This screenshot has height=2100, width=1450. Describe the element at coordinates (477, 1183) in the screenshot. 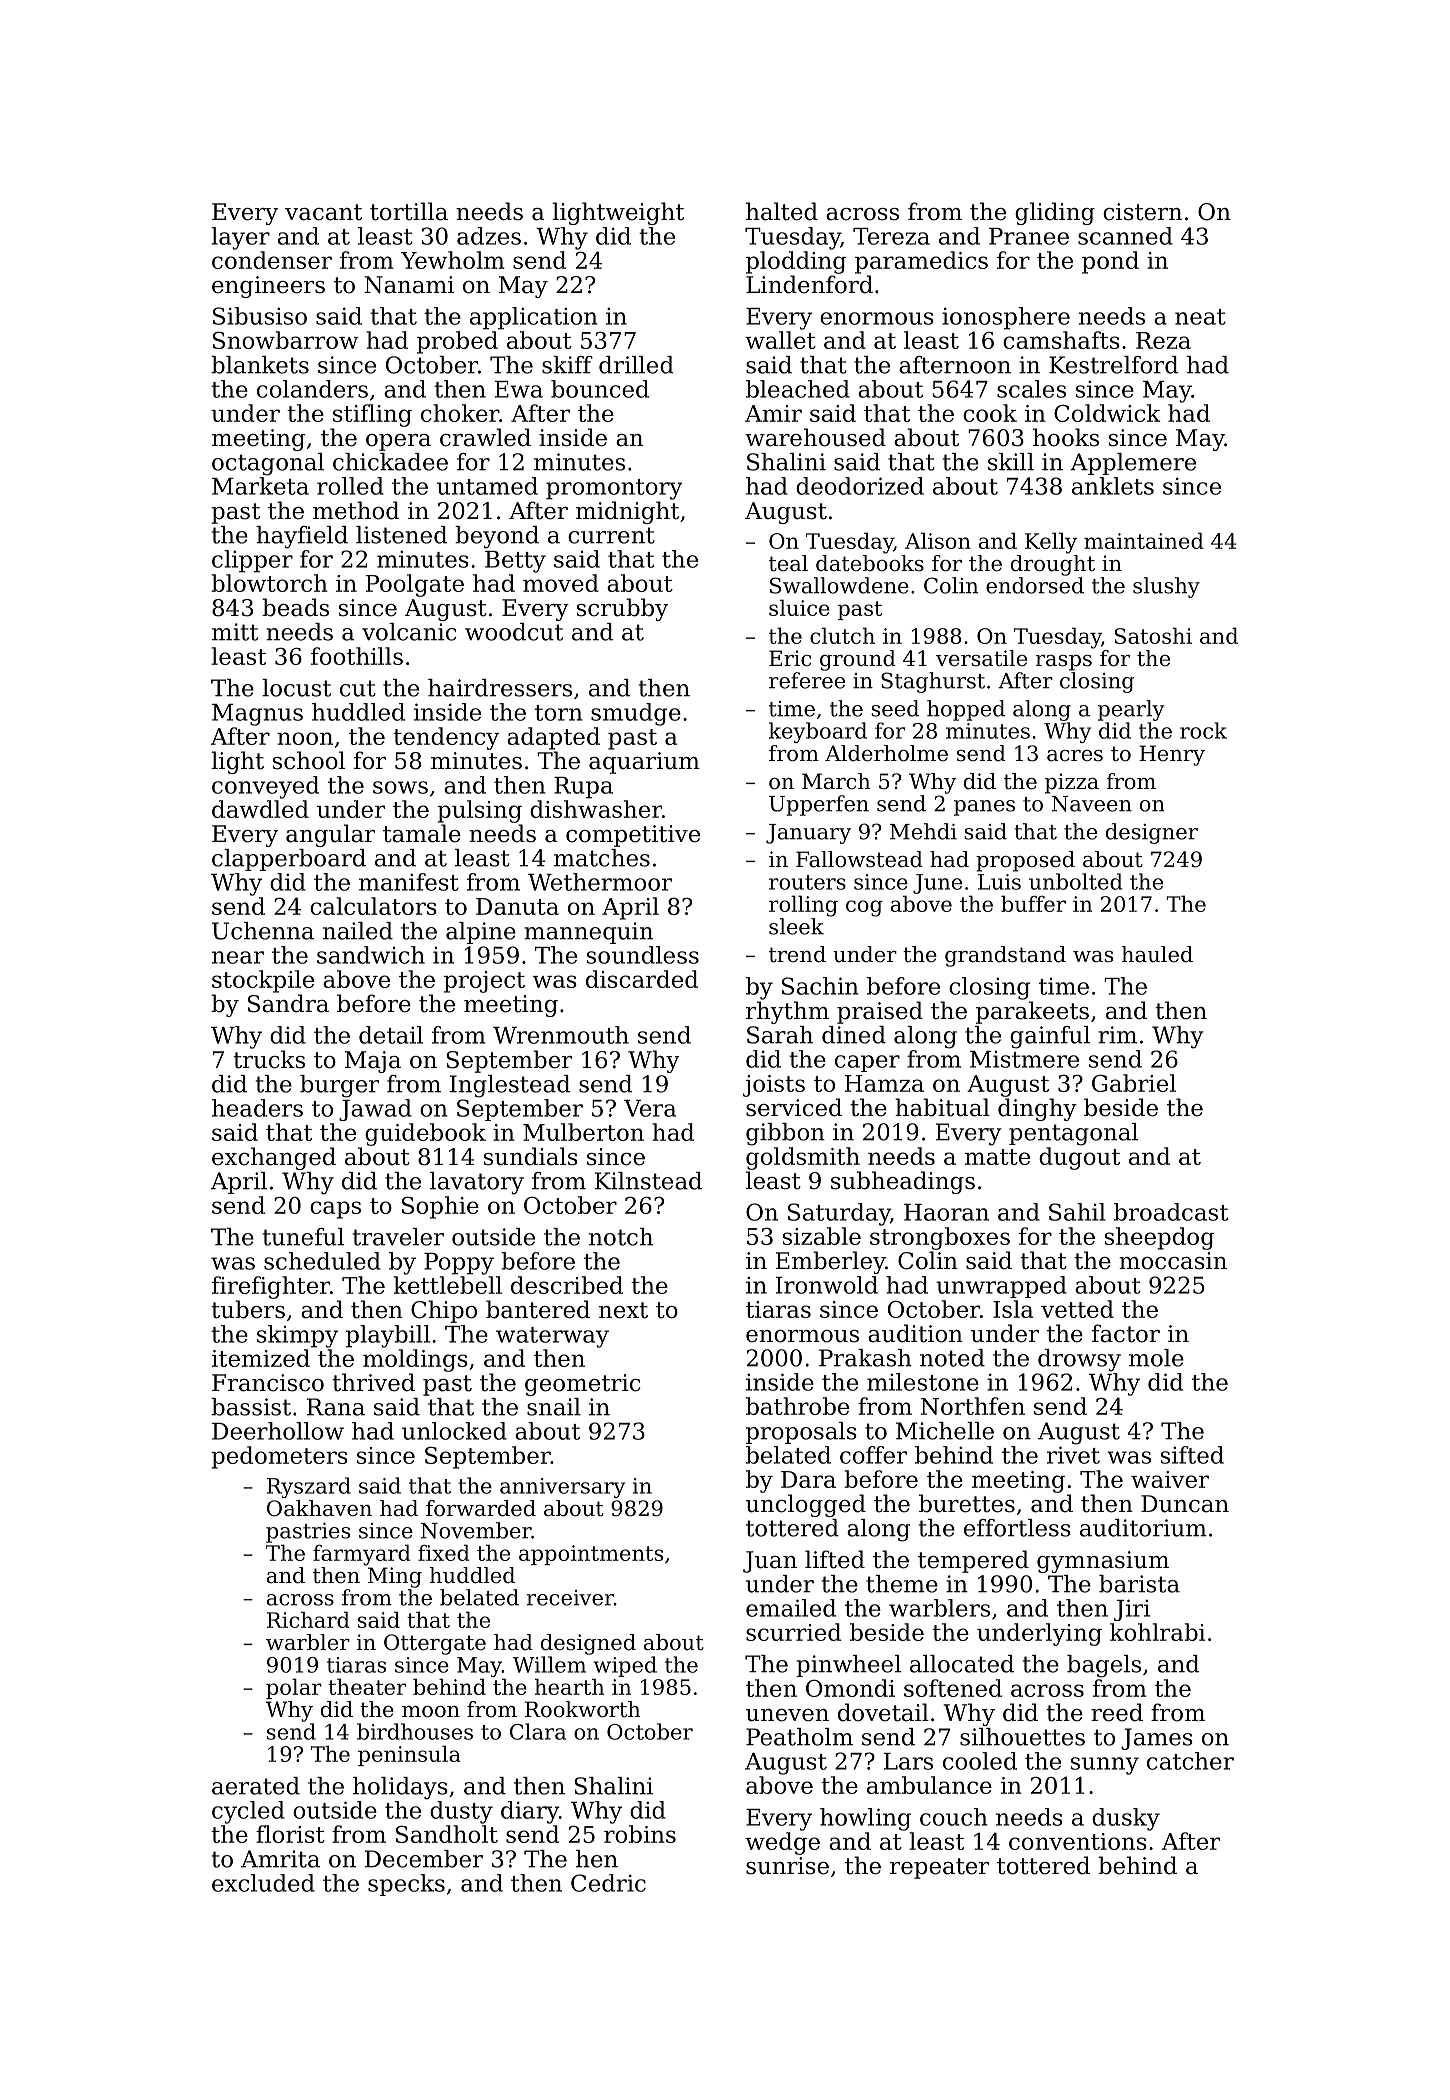

I see `lavatory` at that location.
